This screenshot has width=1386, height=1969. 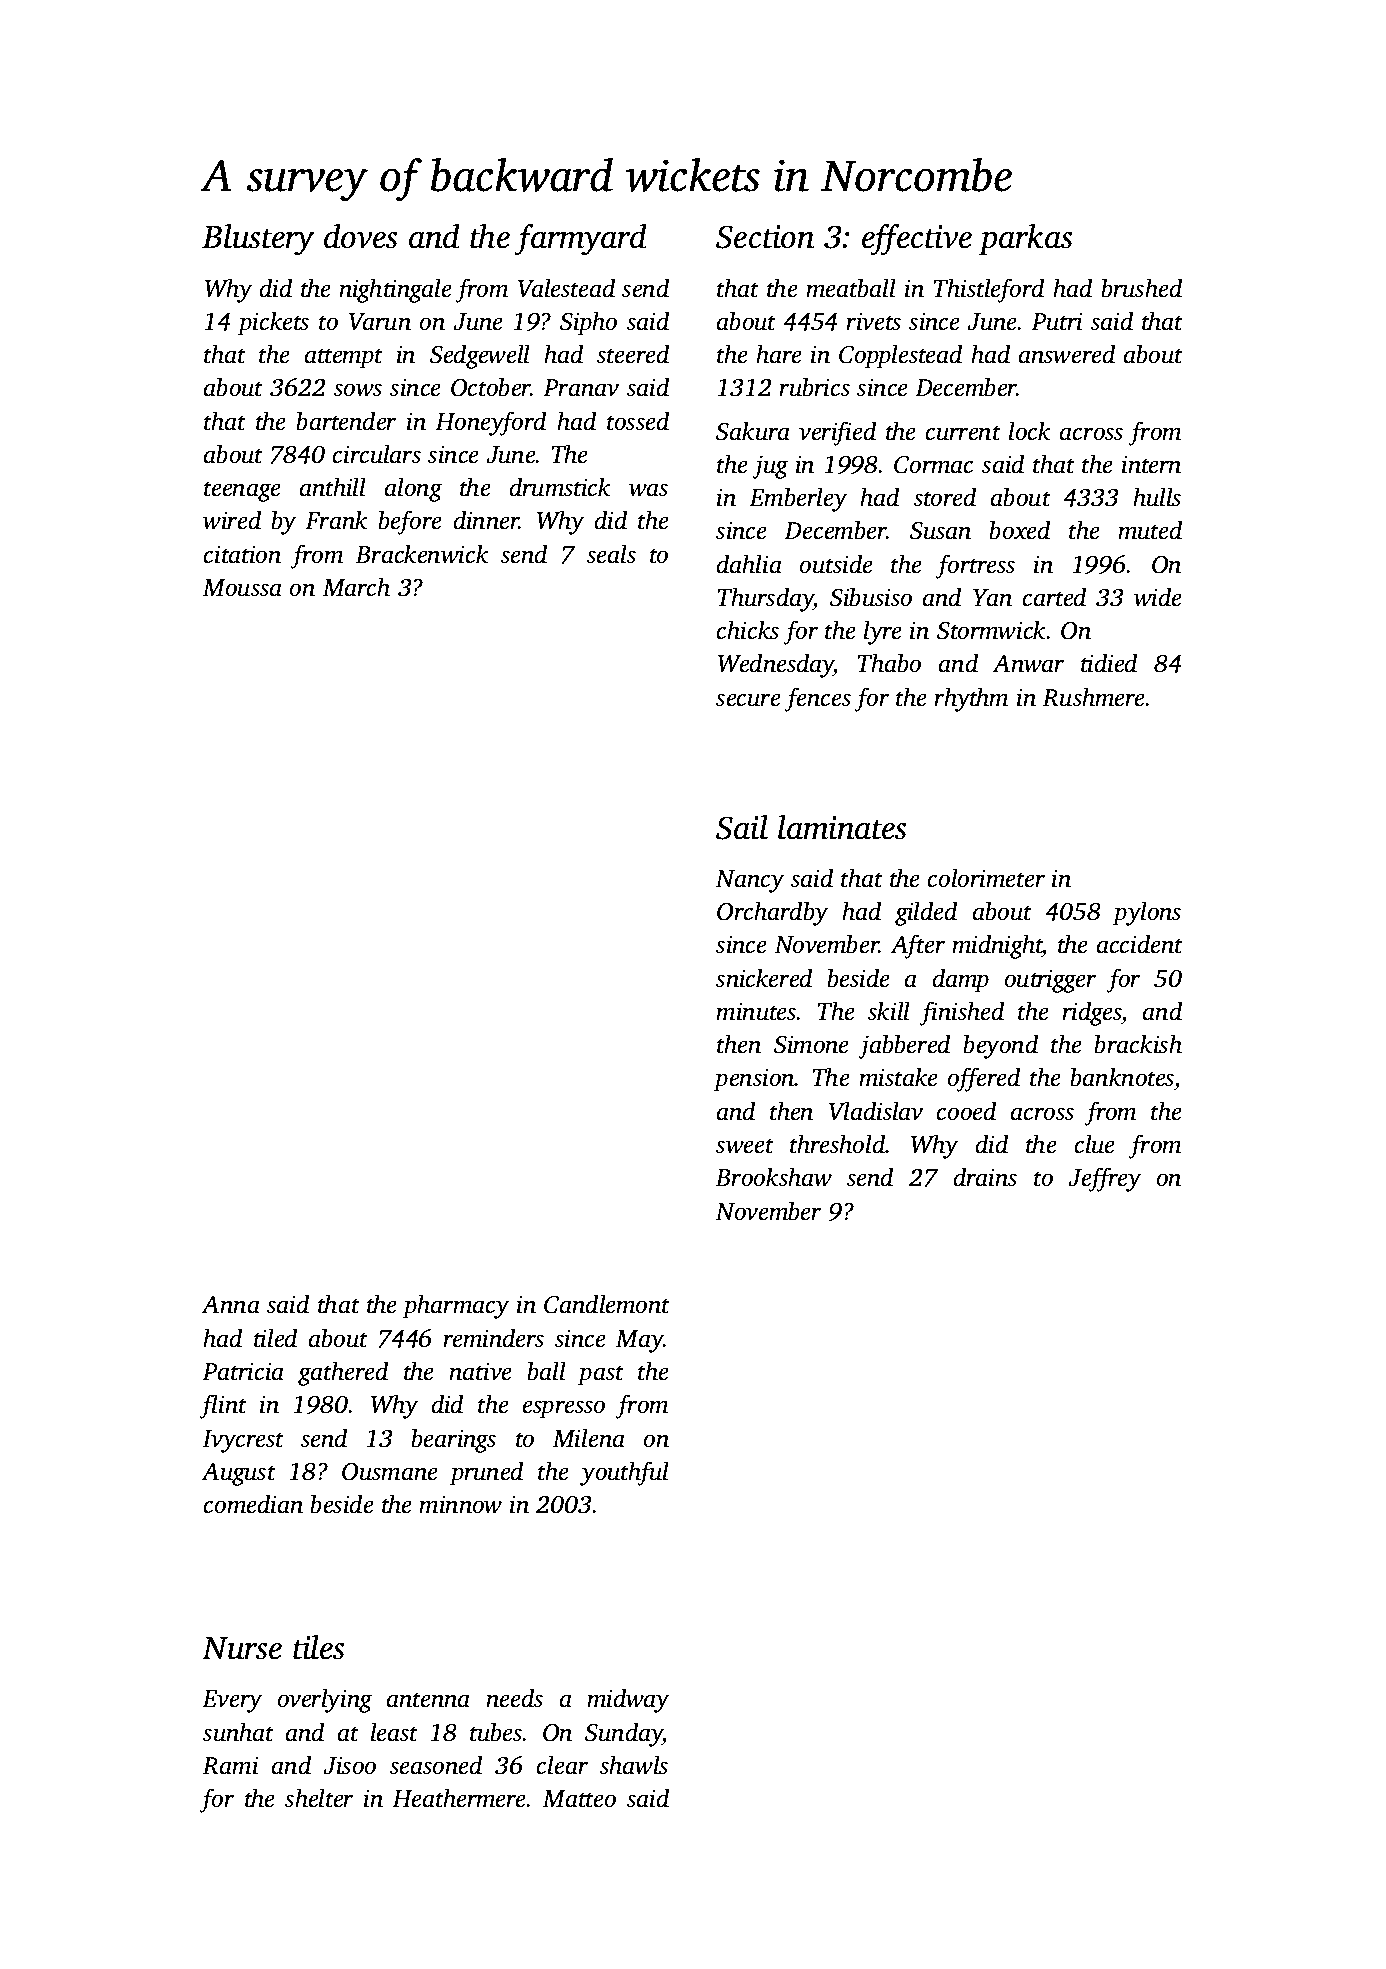 What do you see at coordinates (764, 978) in the screenshot?
I see `snickered` at bounding box center [764, 978].
